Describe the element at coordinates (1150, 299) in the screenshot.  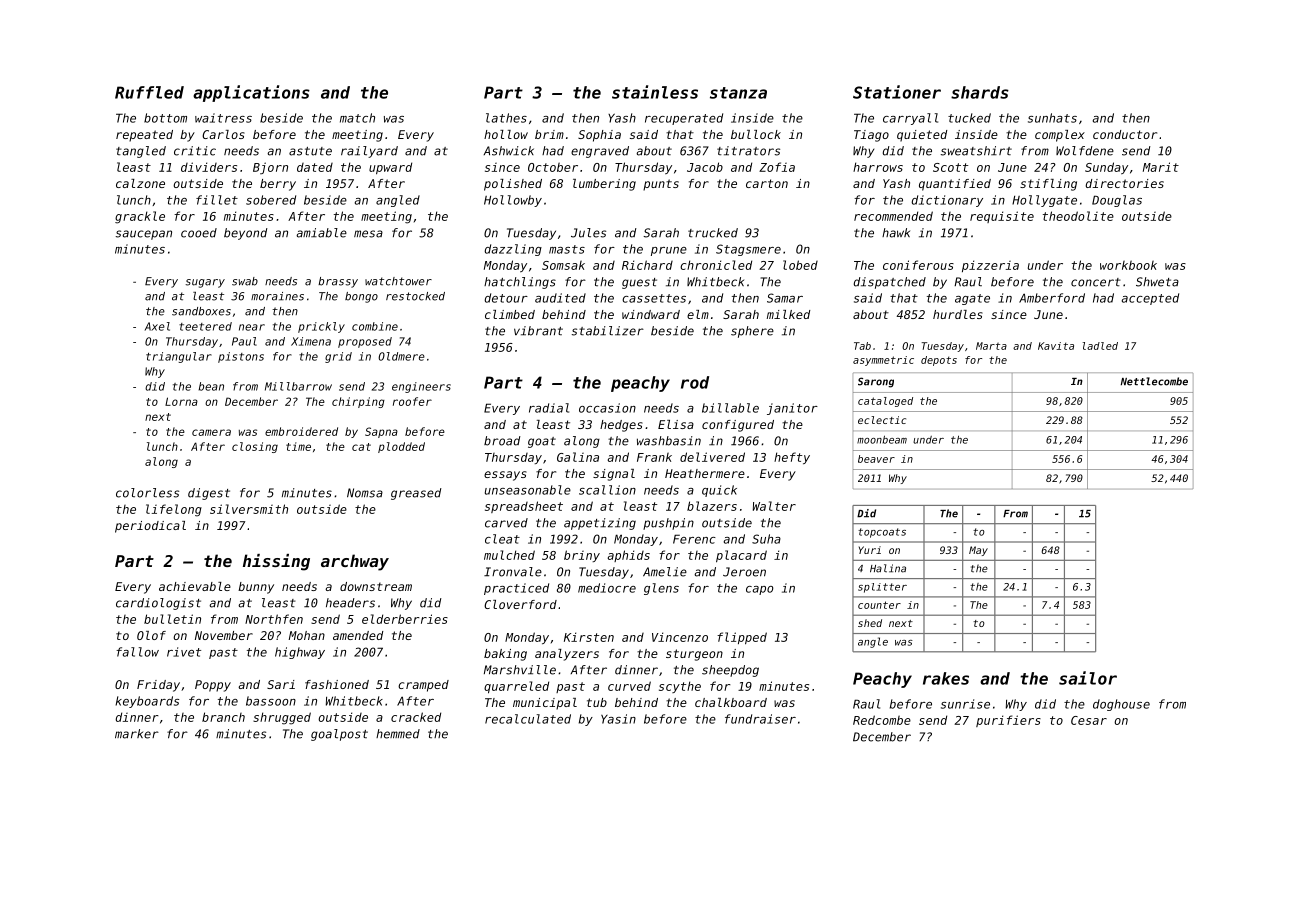
I see `accepted` at that location.
